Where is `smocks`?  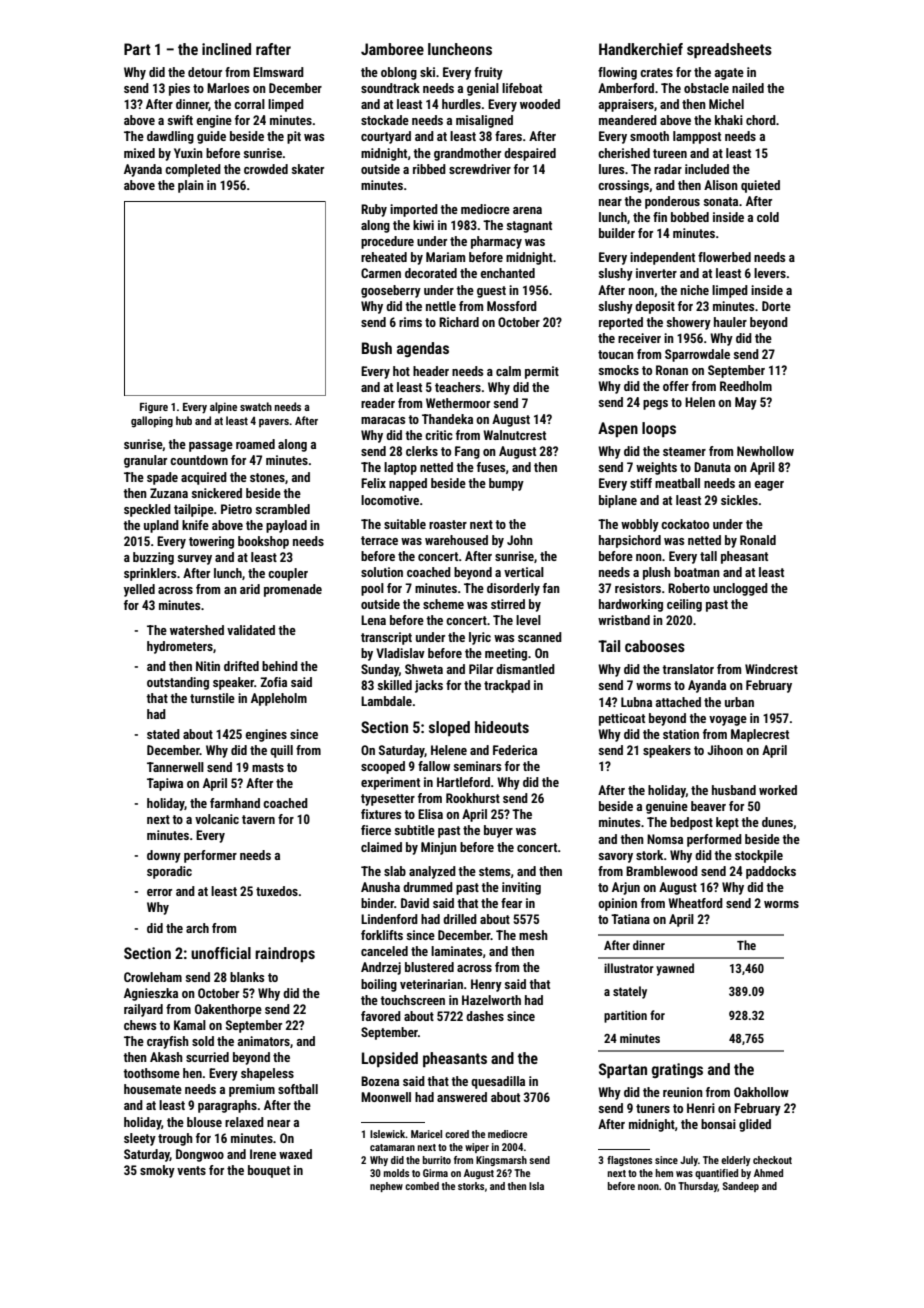 smocks is located at coordinates (619, 370).
